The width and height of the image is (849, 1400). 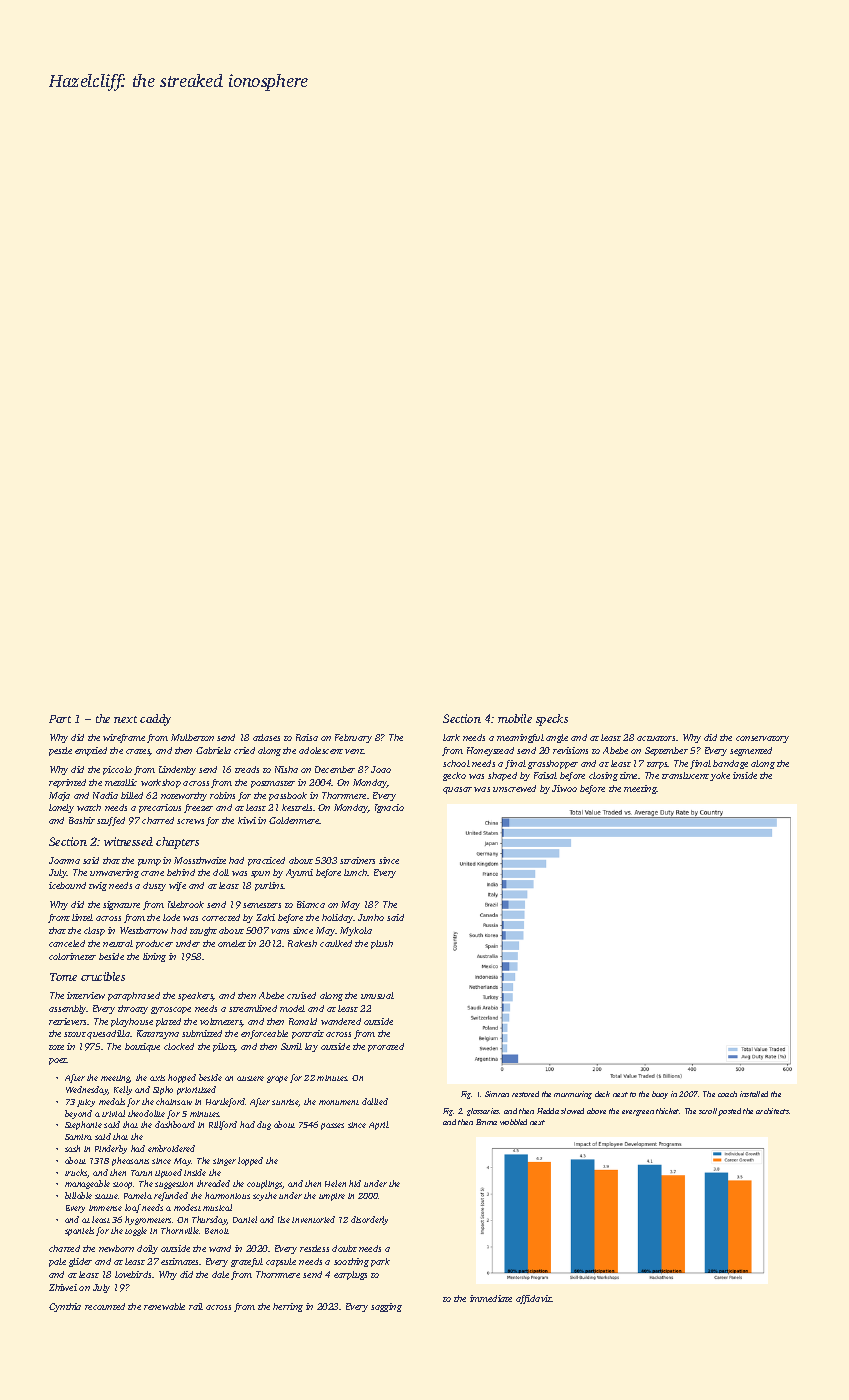 I want to click on passes, so click(x=332, y=1126).
